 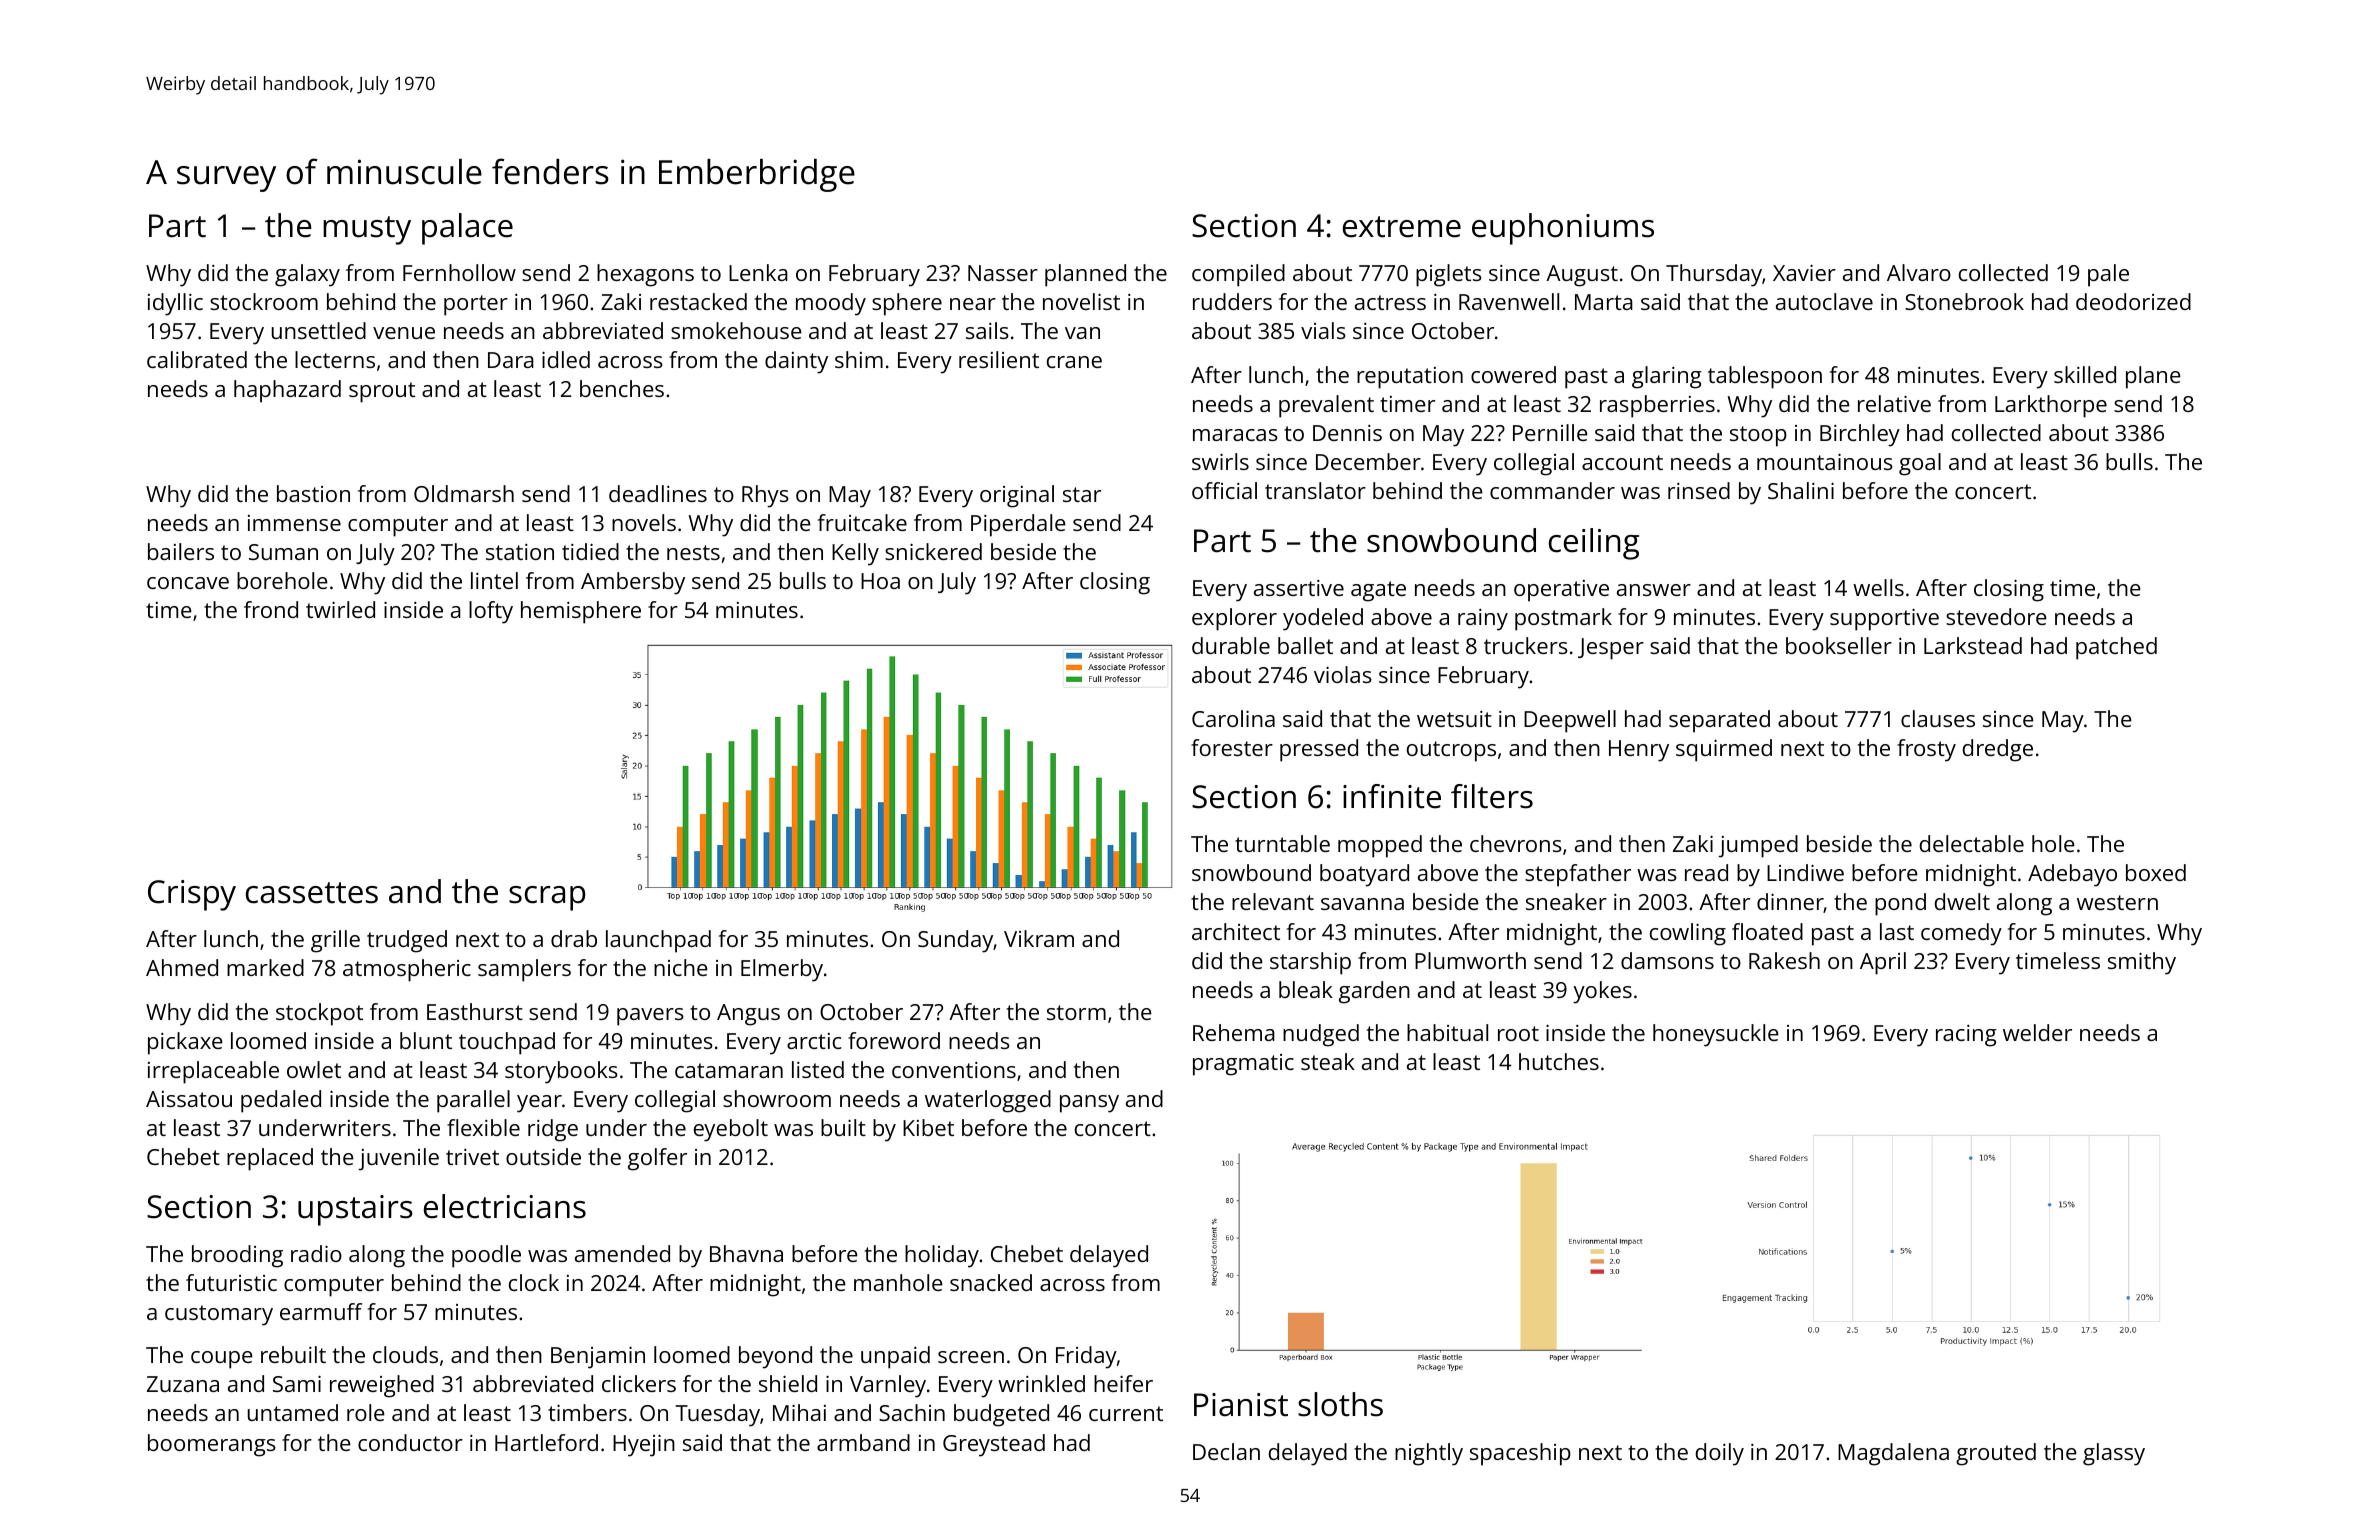 What do you see at coordinates (464, 493) in the document?
I see `Oldmarsh` at bounding box center [464, 493].
